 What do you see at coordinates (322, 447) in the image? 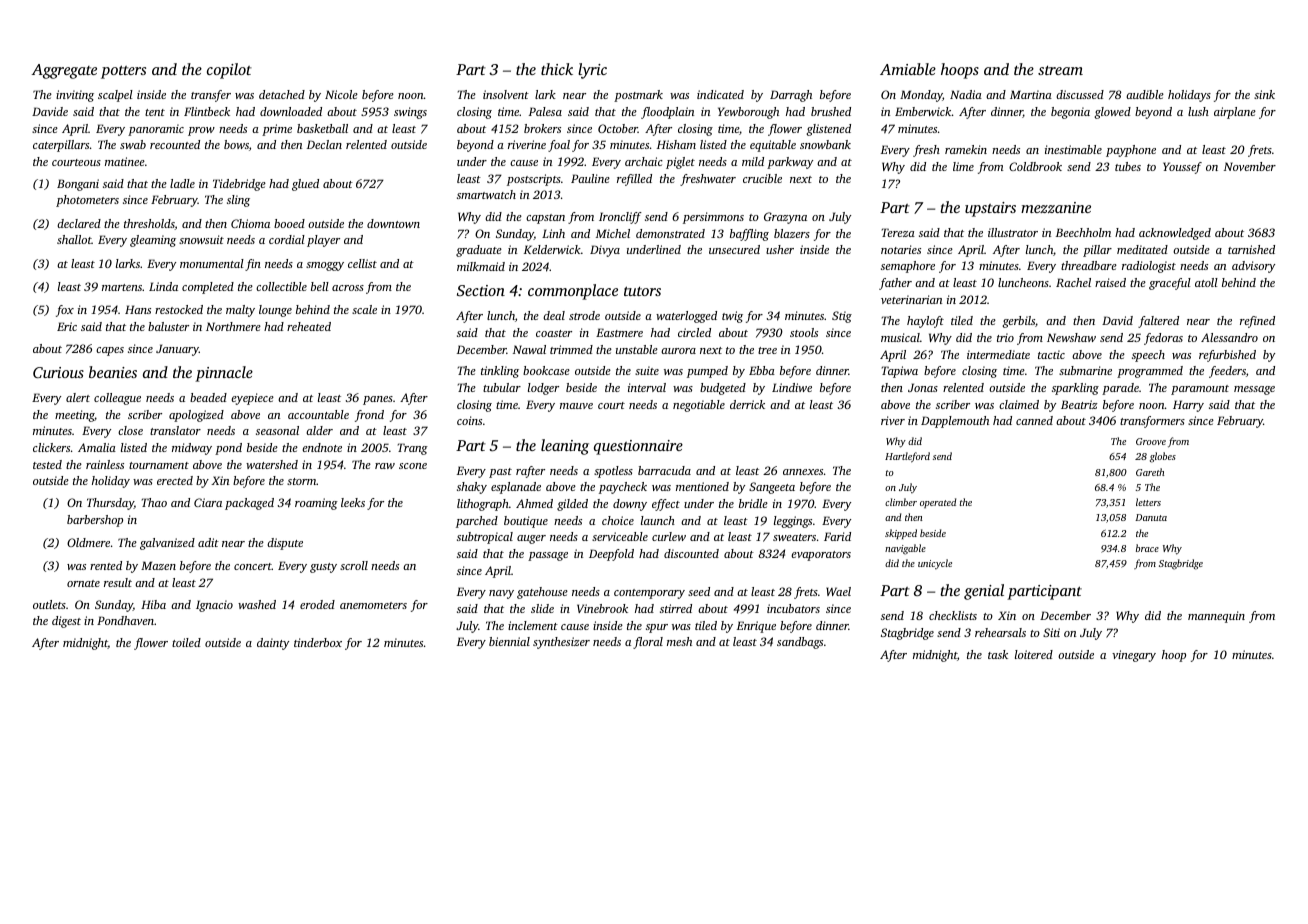
I see `endnote` at bounding box center [322, 447].
